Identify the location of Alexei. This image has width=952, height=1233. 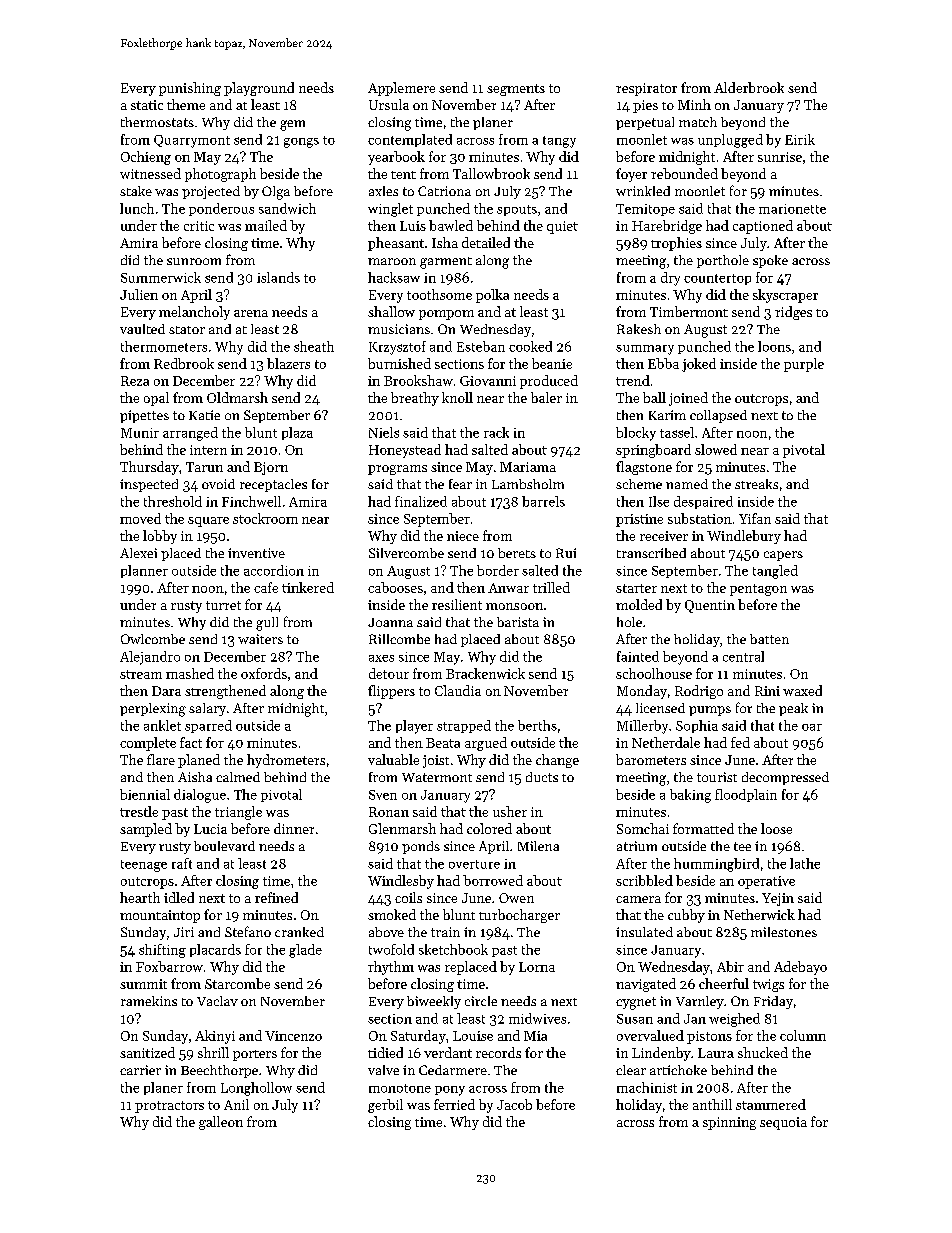
(138, 553).
